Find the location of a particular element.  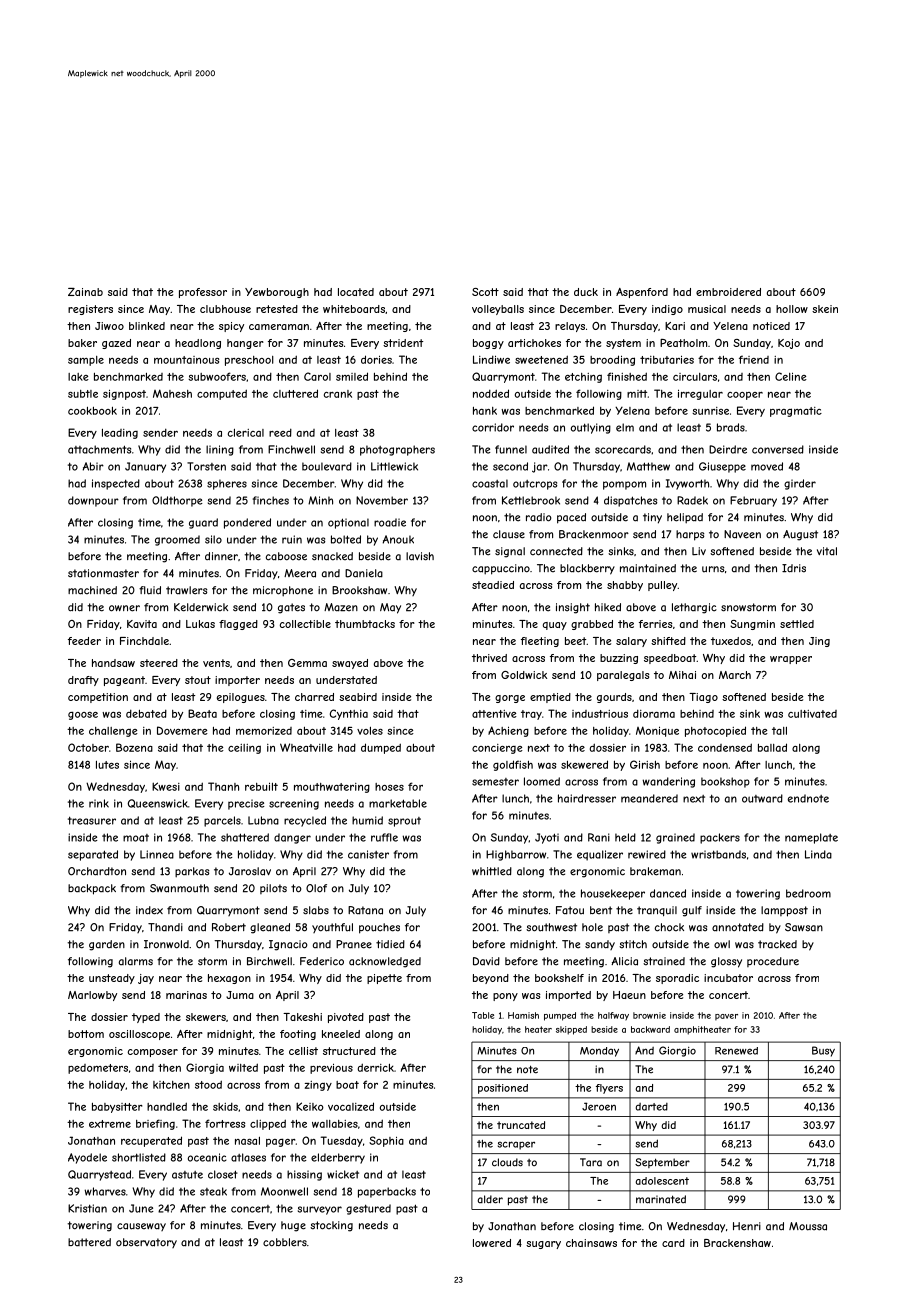

sugary is located at coordinates (543, 1245).
